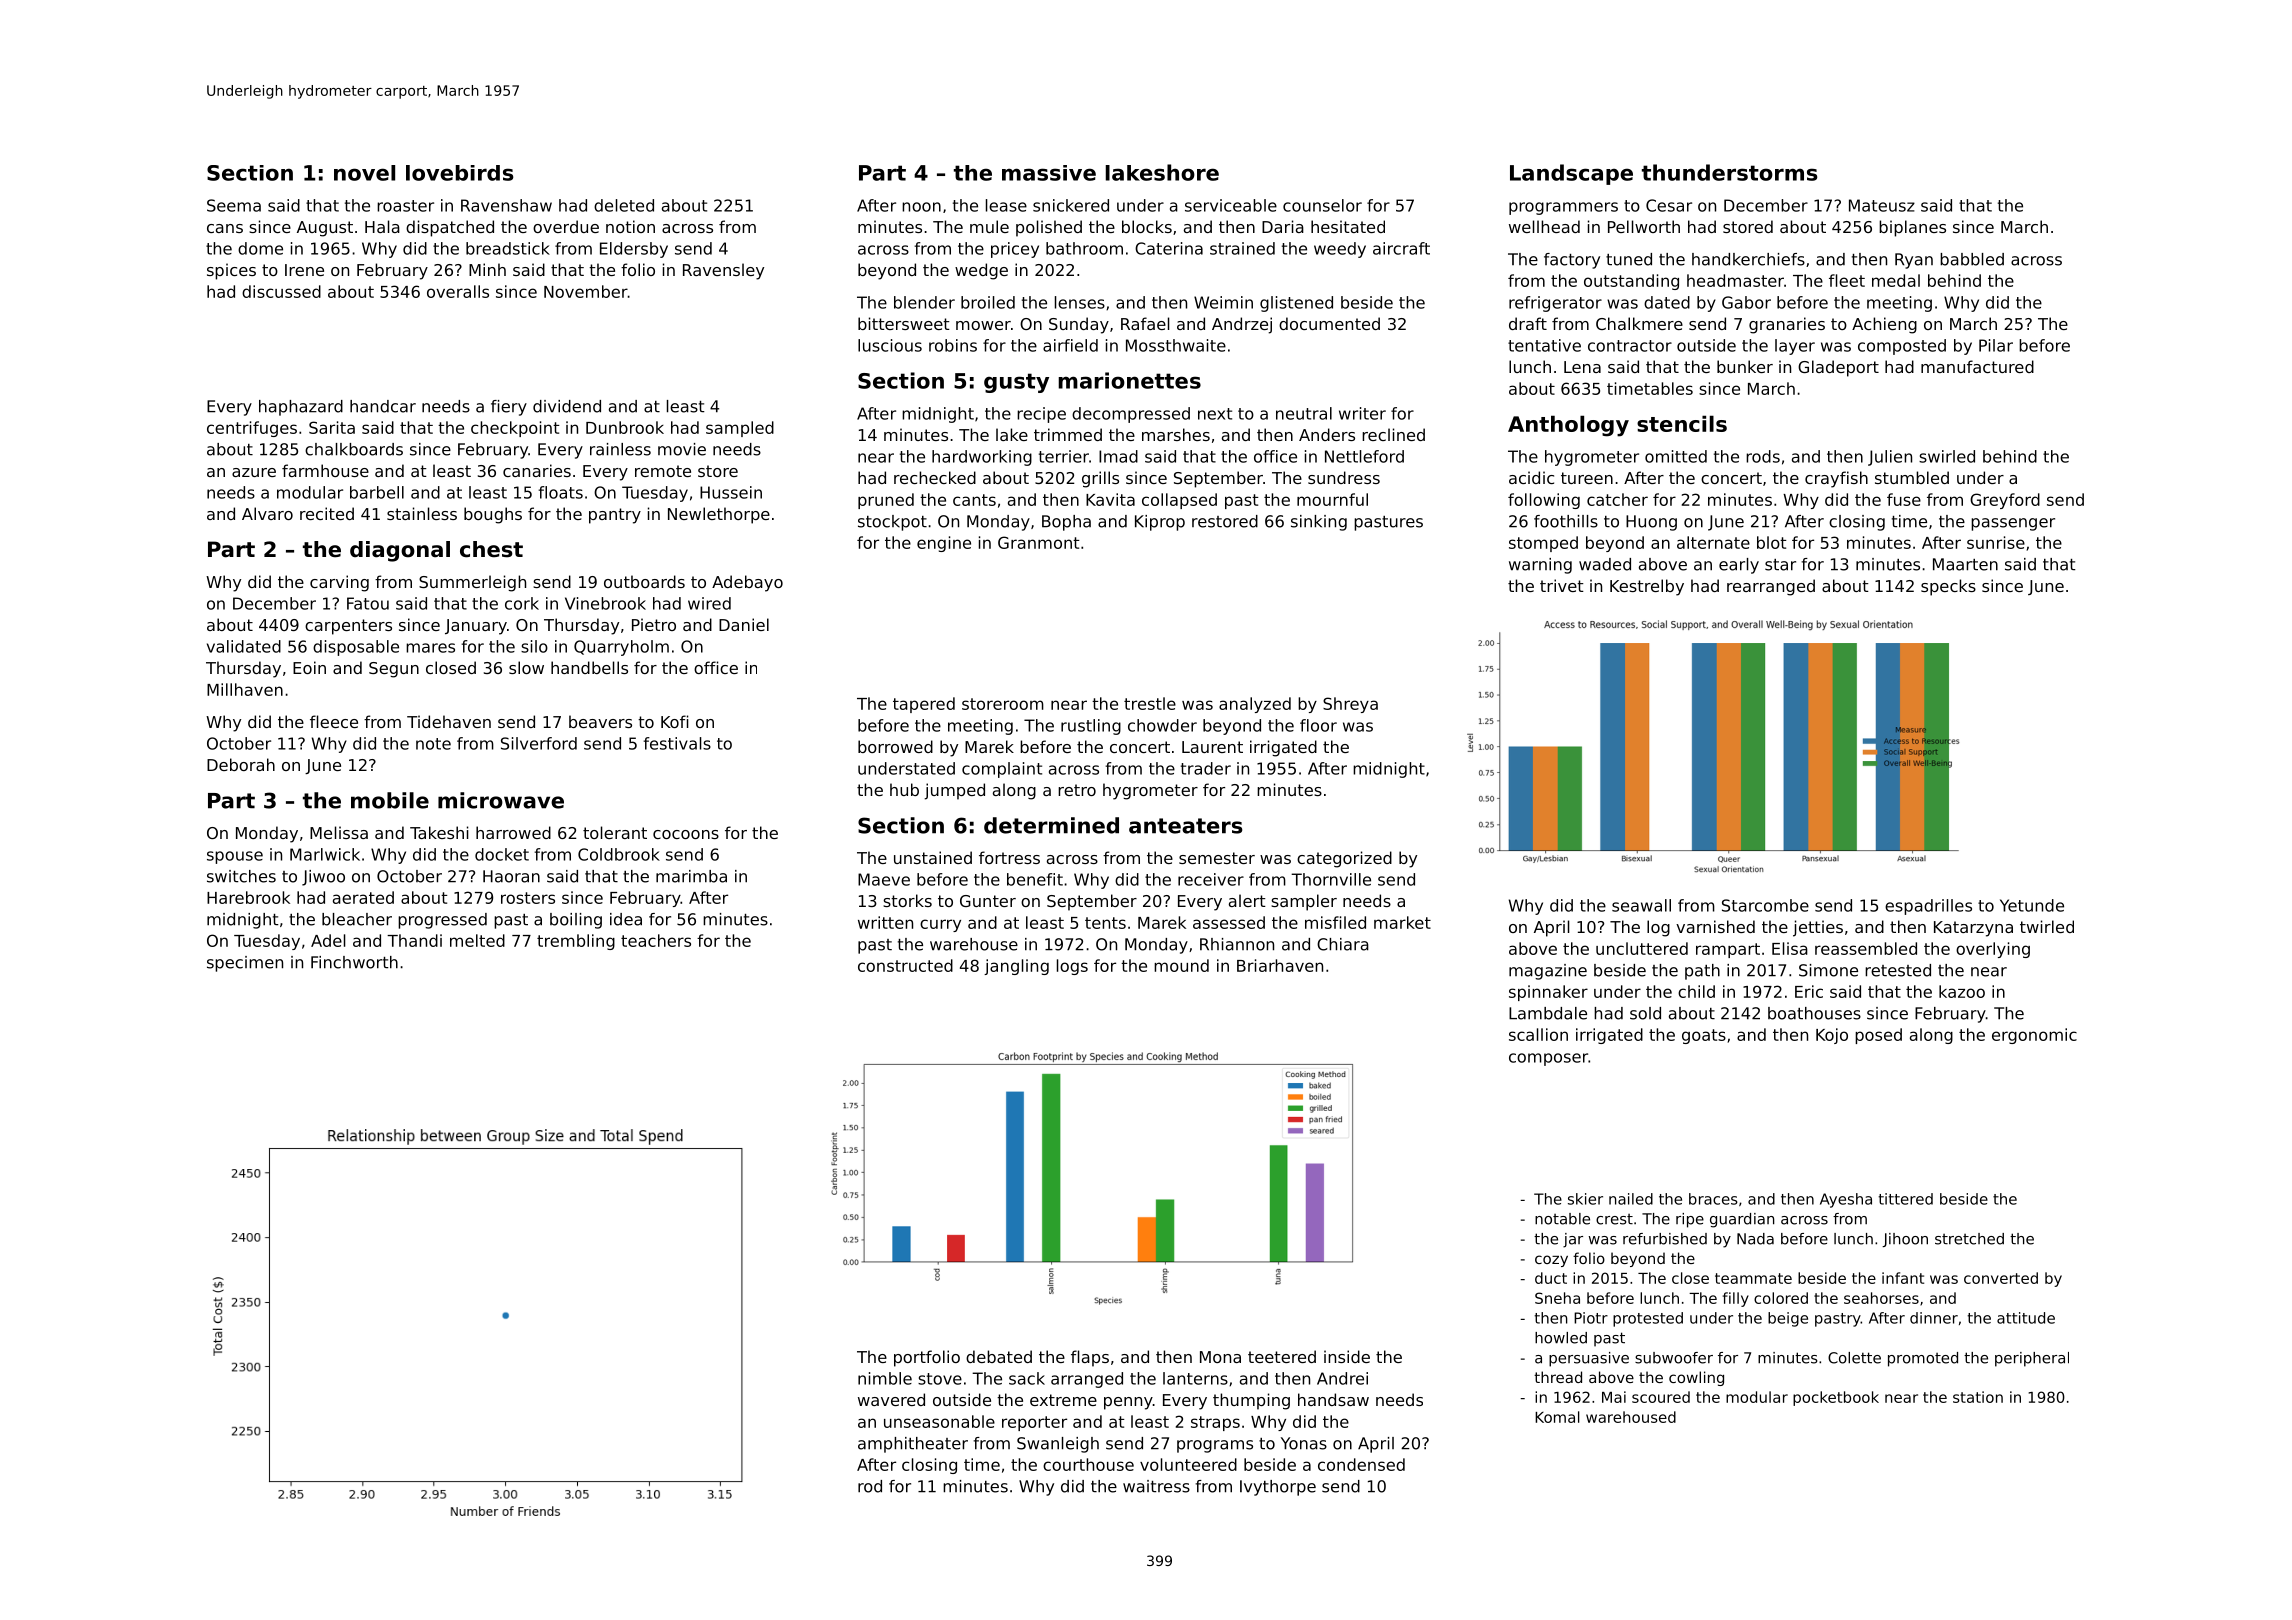  Describe the element at coordinates (1906, 1199) in the screenshot. I see `tittered` at that location.
